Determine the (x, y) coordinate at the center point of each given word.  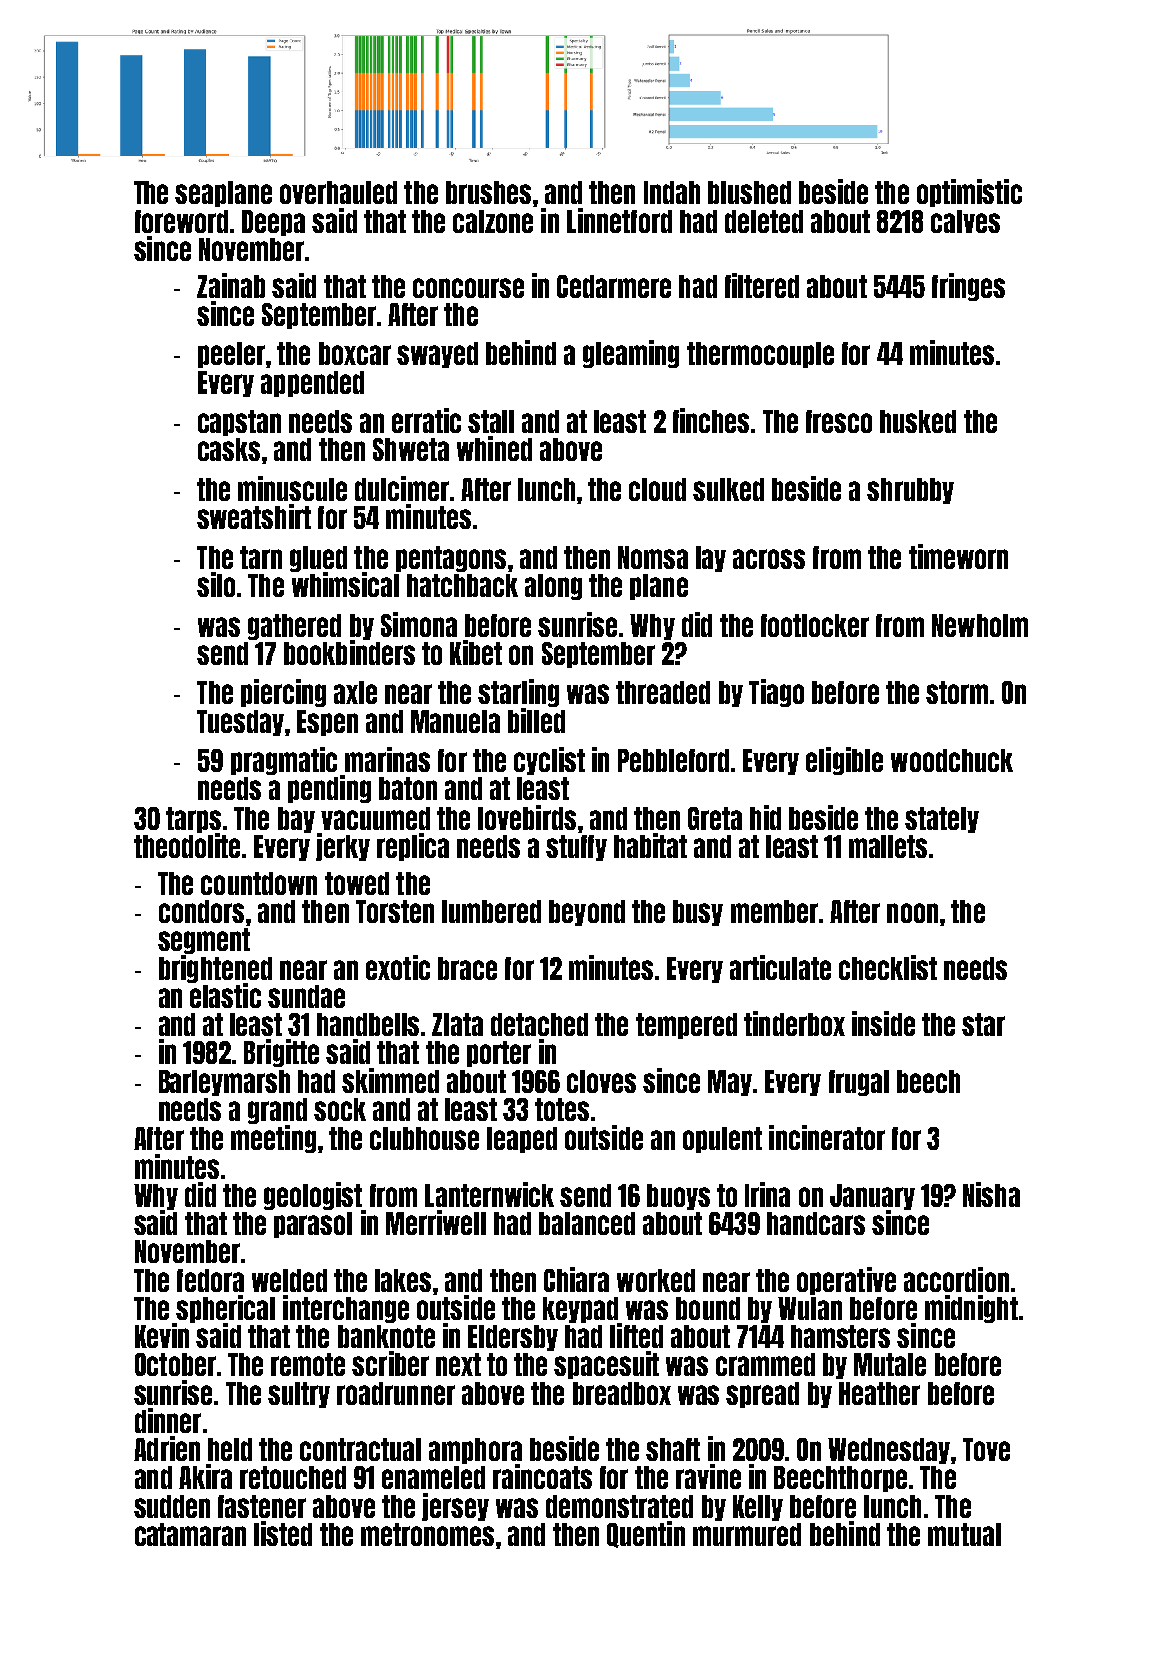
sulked (728, 489)
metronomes (427, 1534)
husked (918, 421)
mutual (964, 1534)
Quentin (646, 1534)
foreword (181, 221)
